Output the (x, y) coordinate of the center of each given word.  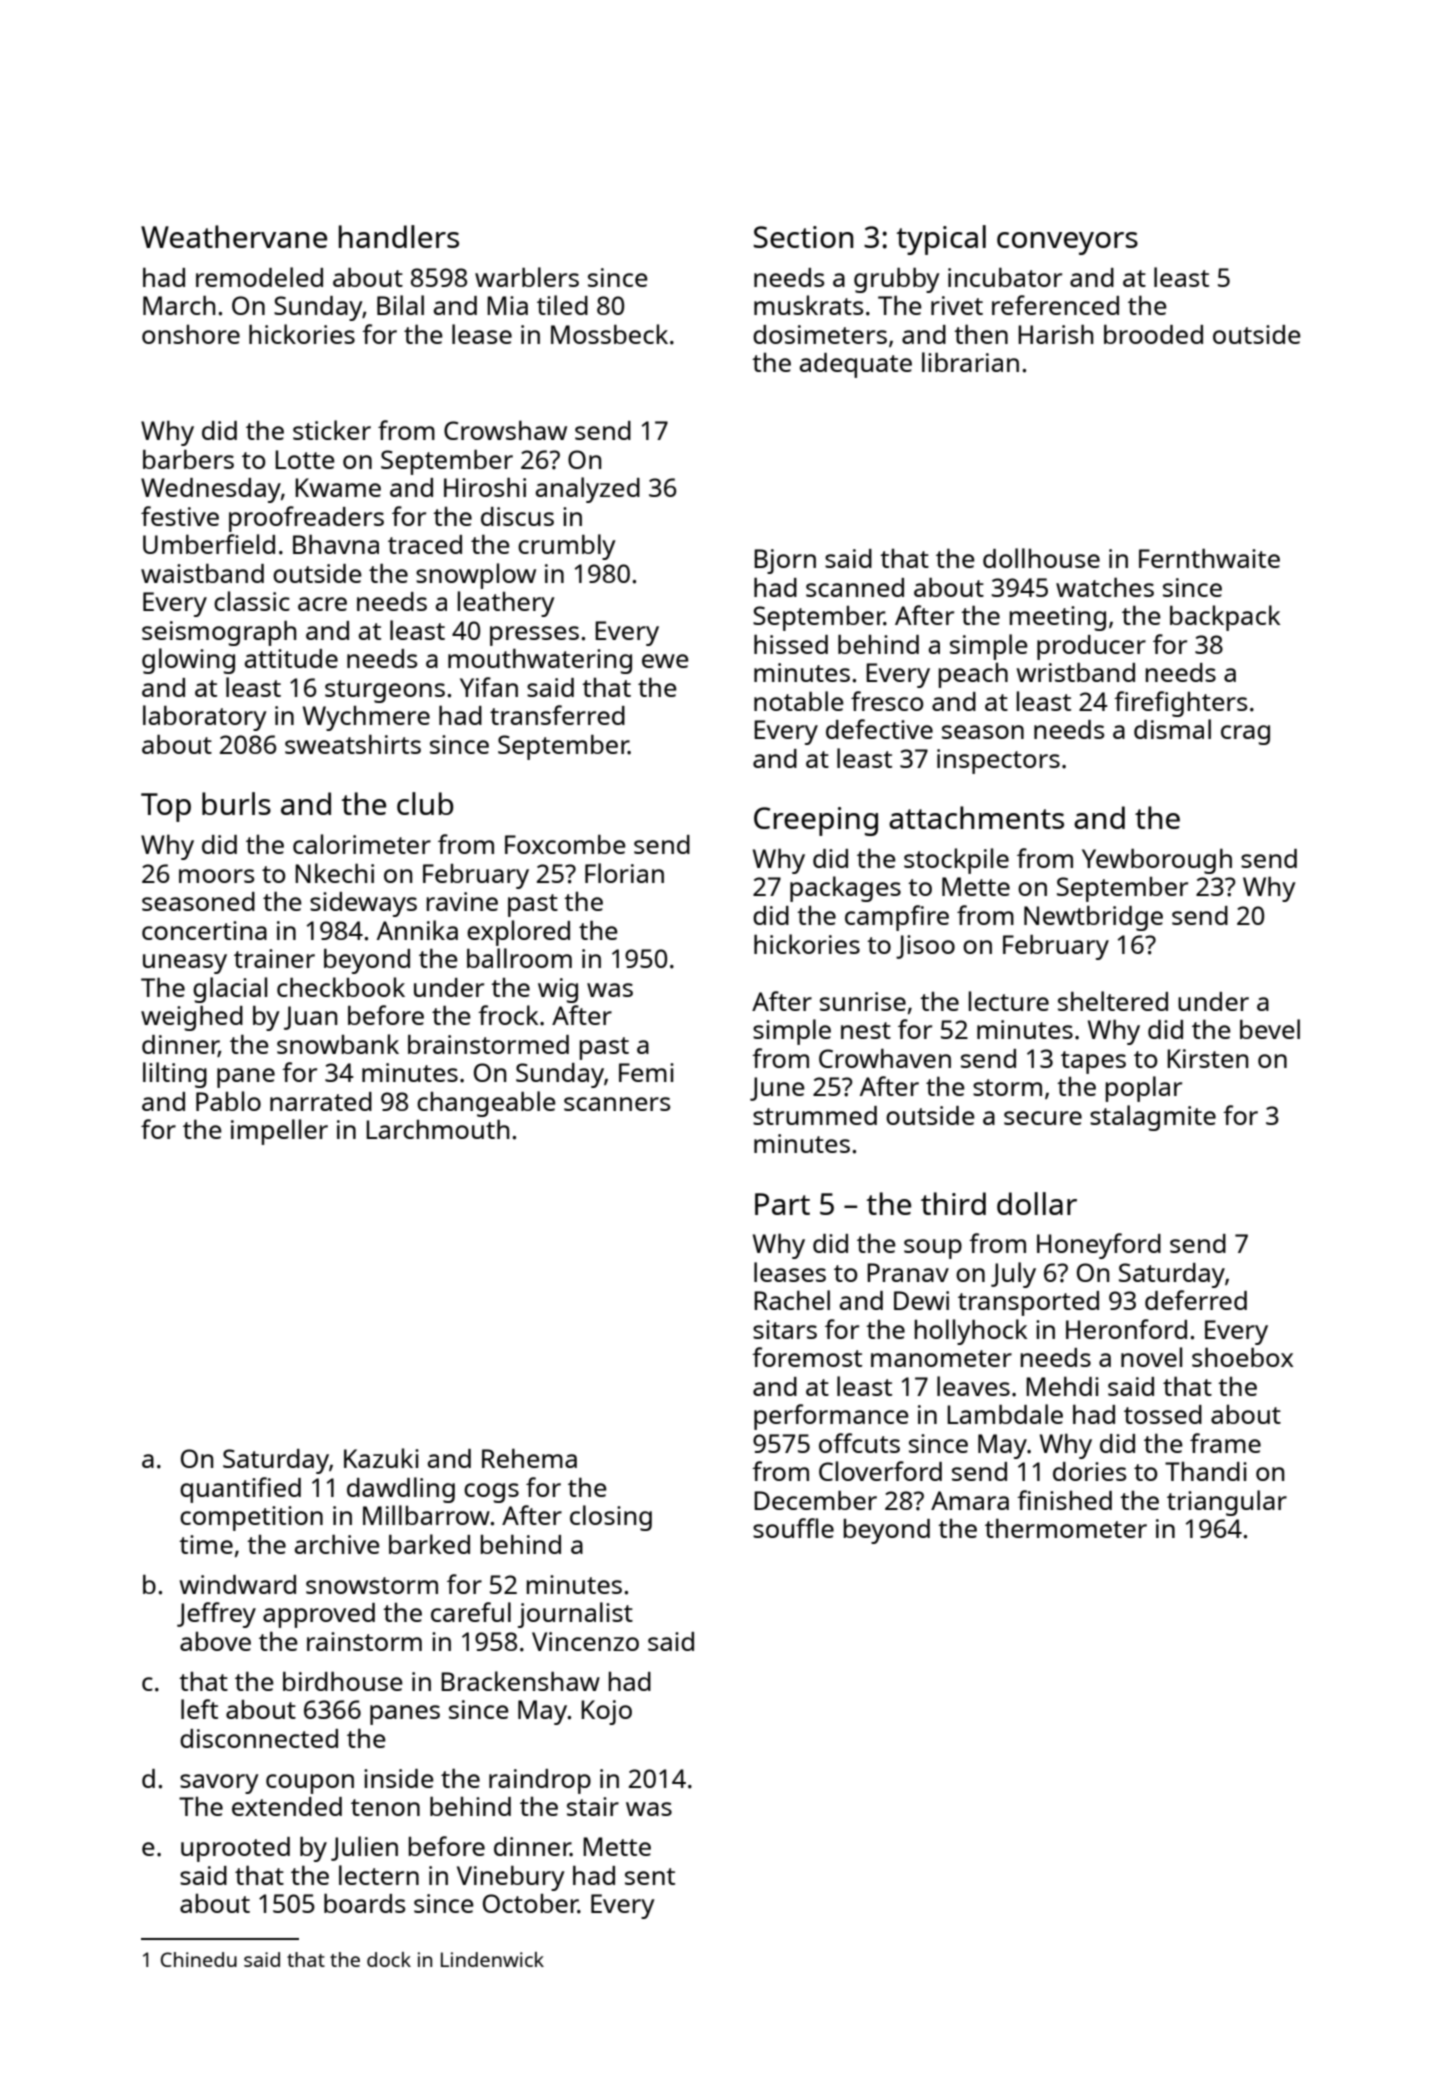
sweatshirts (353, 744)
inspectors (998, 761)
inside (399, 1778)
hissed (791, 644)
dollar (1037, 1203)
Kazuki (381, 1458)
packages (845, 889)
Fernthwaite (1209, 558)
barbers (188, 459)
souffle (793, 1528)
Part (782, 1204)
